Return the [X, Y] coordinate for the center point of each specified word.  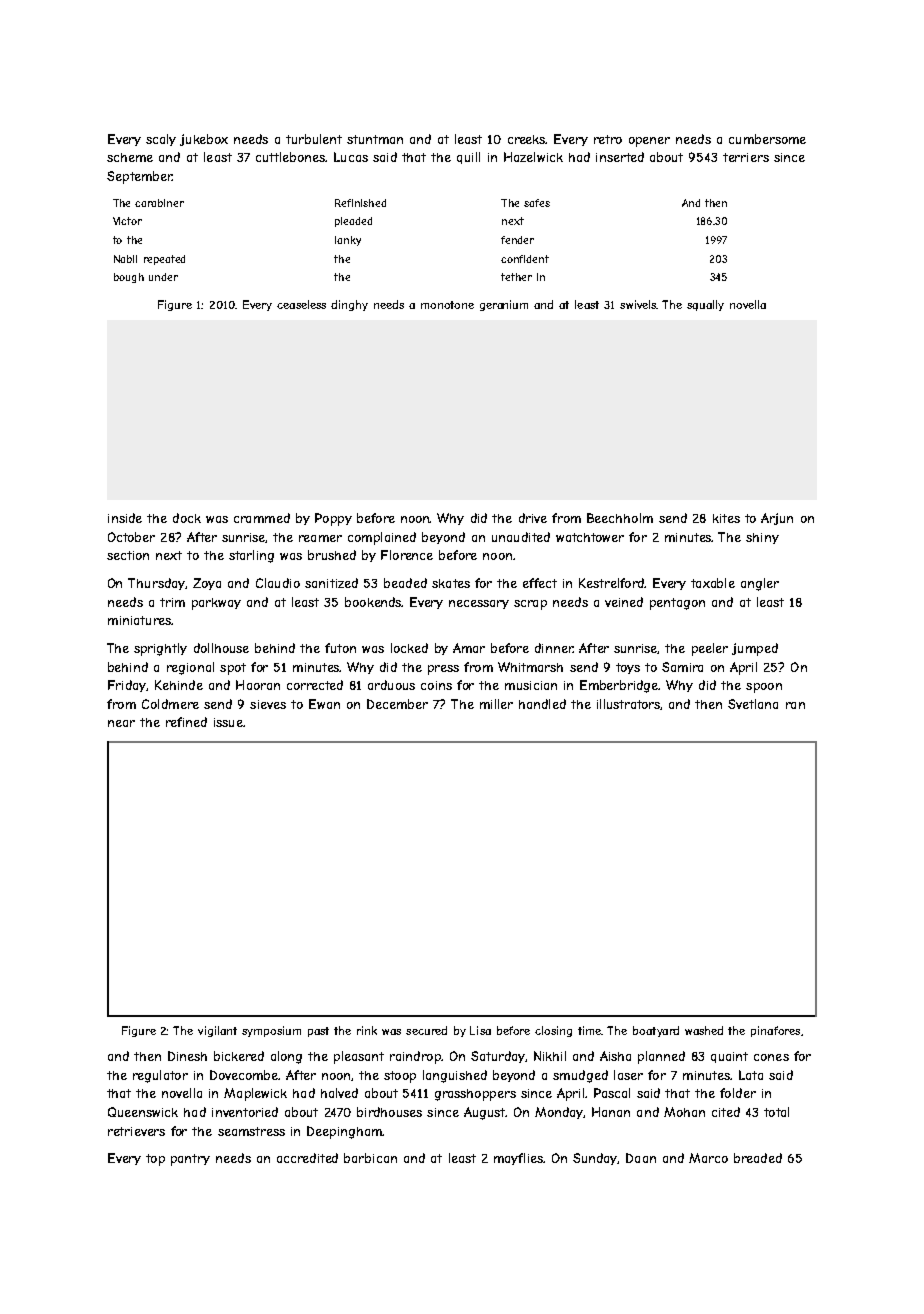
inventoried [245, 1112]
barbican [370, 1158]
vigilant [217, 1031]
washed [704, 1030]
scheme [130, 157]
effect [540, 583]
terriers [746, 157]
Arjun [777, 519]
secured [426, 1030]
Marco [708, 1158]
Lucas [351, 157]
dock [187, 518]
